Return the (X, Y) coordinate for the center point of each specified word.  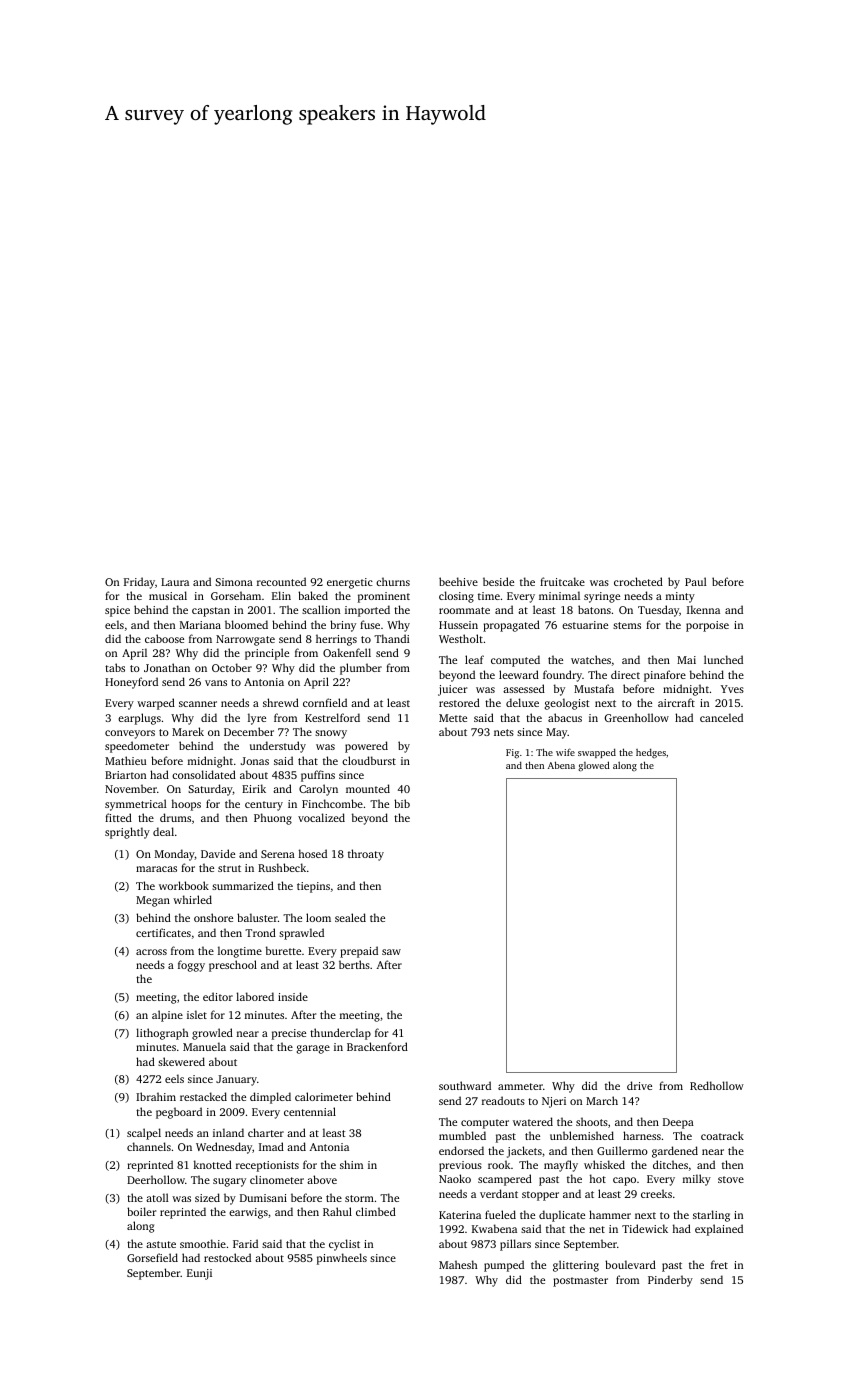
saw (391, 952)
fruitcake (562, 581)
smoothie (203, 1243)
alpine (167, 1016)
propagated (511, 626)
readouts (503, 1100)
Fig (512, 754)
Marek (188, 731)
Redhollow (717, 1085)
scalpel (144, 1134)
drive (639, 1085)
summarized (243, 885)
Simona (234, 582)
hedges (651, 753)
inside (293, 996)
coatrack (722, 1135)
